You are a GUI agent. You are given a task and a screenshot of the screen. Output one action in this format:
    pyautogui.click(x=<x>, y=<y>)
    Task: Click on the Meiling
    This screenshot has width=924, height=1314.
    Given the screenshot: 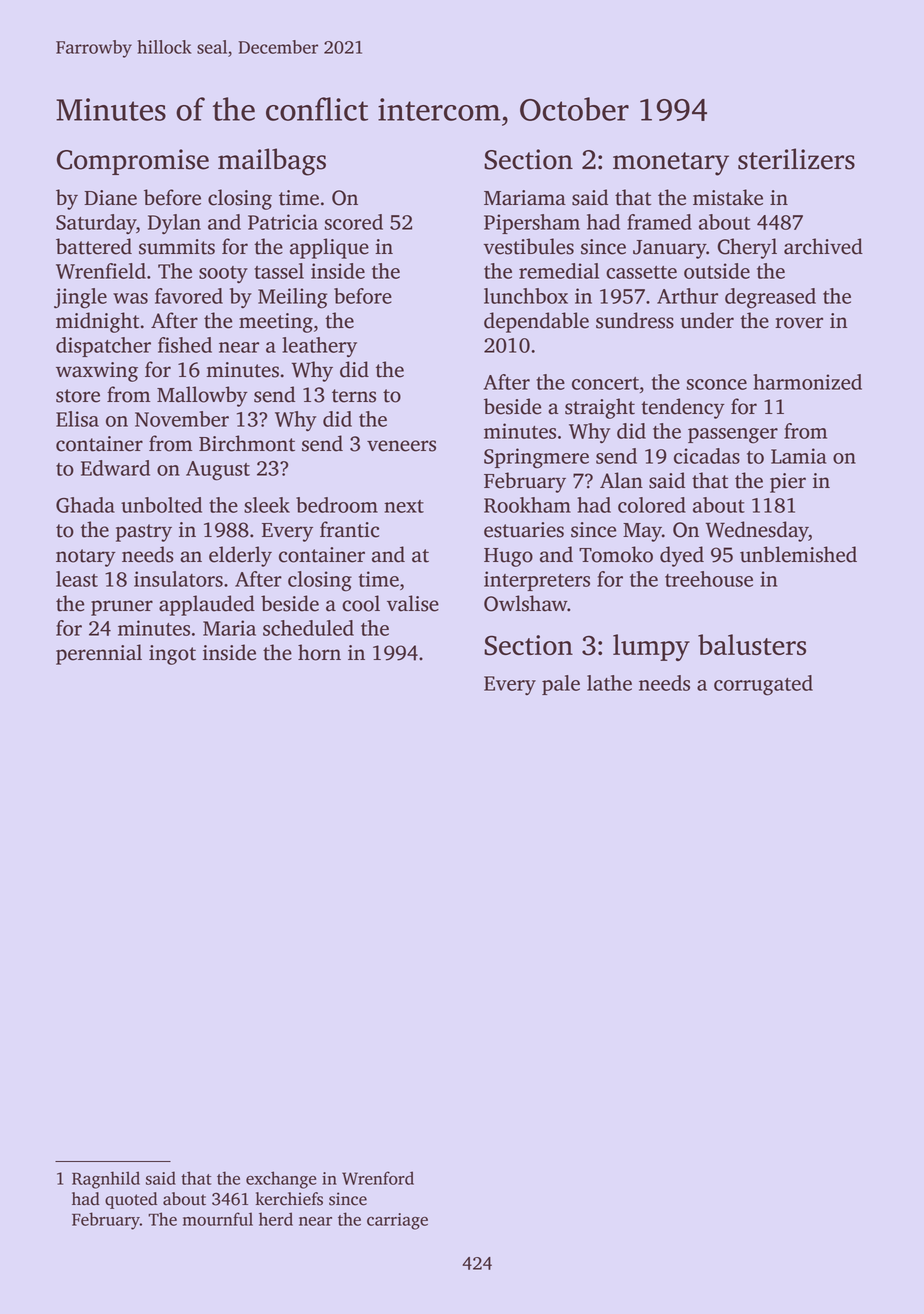 What is the action you would take?
    pyautogui.click(x=293, y=298)
